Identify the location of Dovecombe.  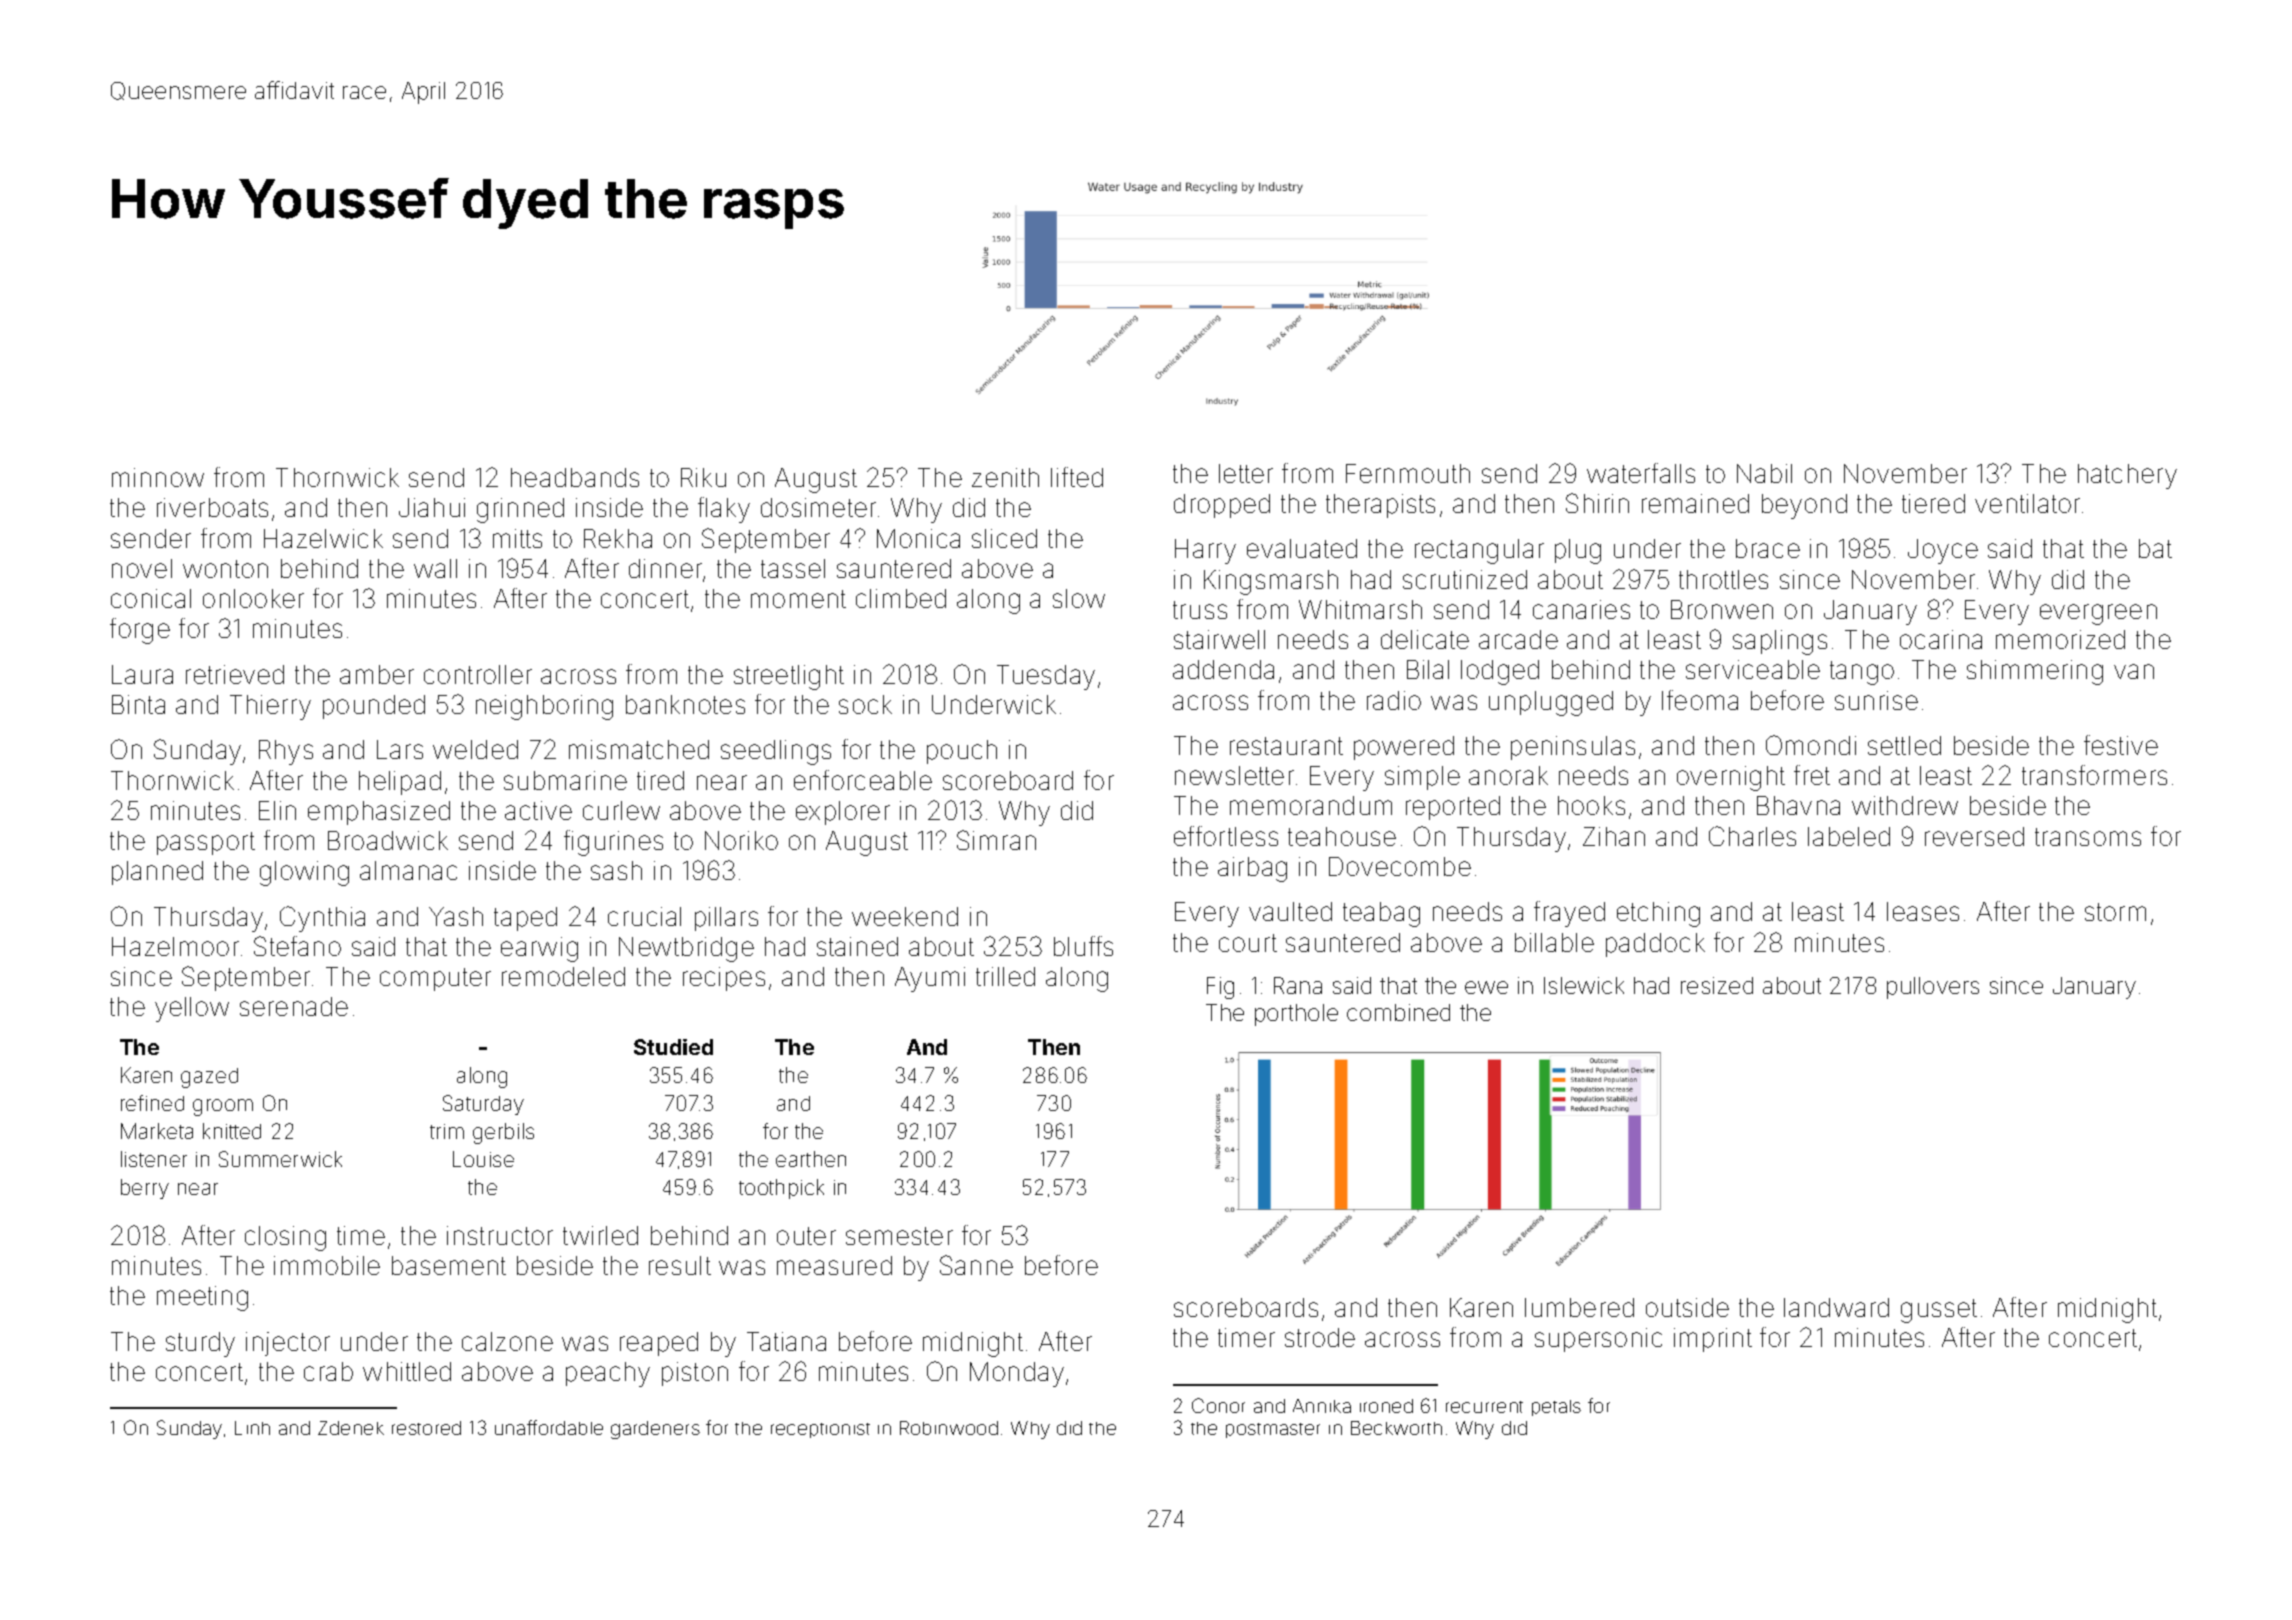
(1400, 866).
